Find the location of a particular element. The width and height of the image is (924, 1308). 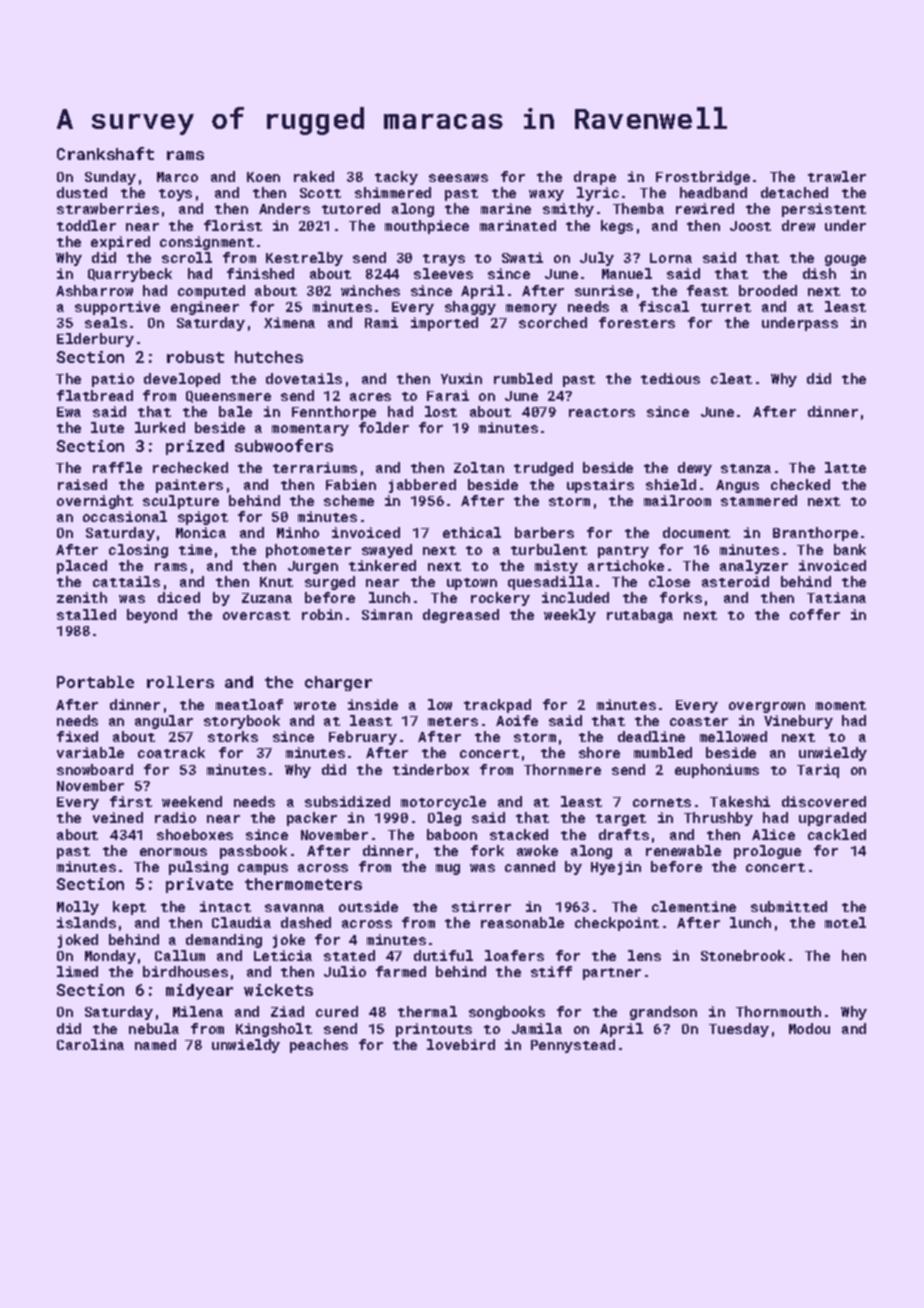

Thornmere is located at coordinates (562, 769).
